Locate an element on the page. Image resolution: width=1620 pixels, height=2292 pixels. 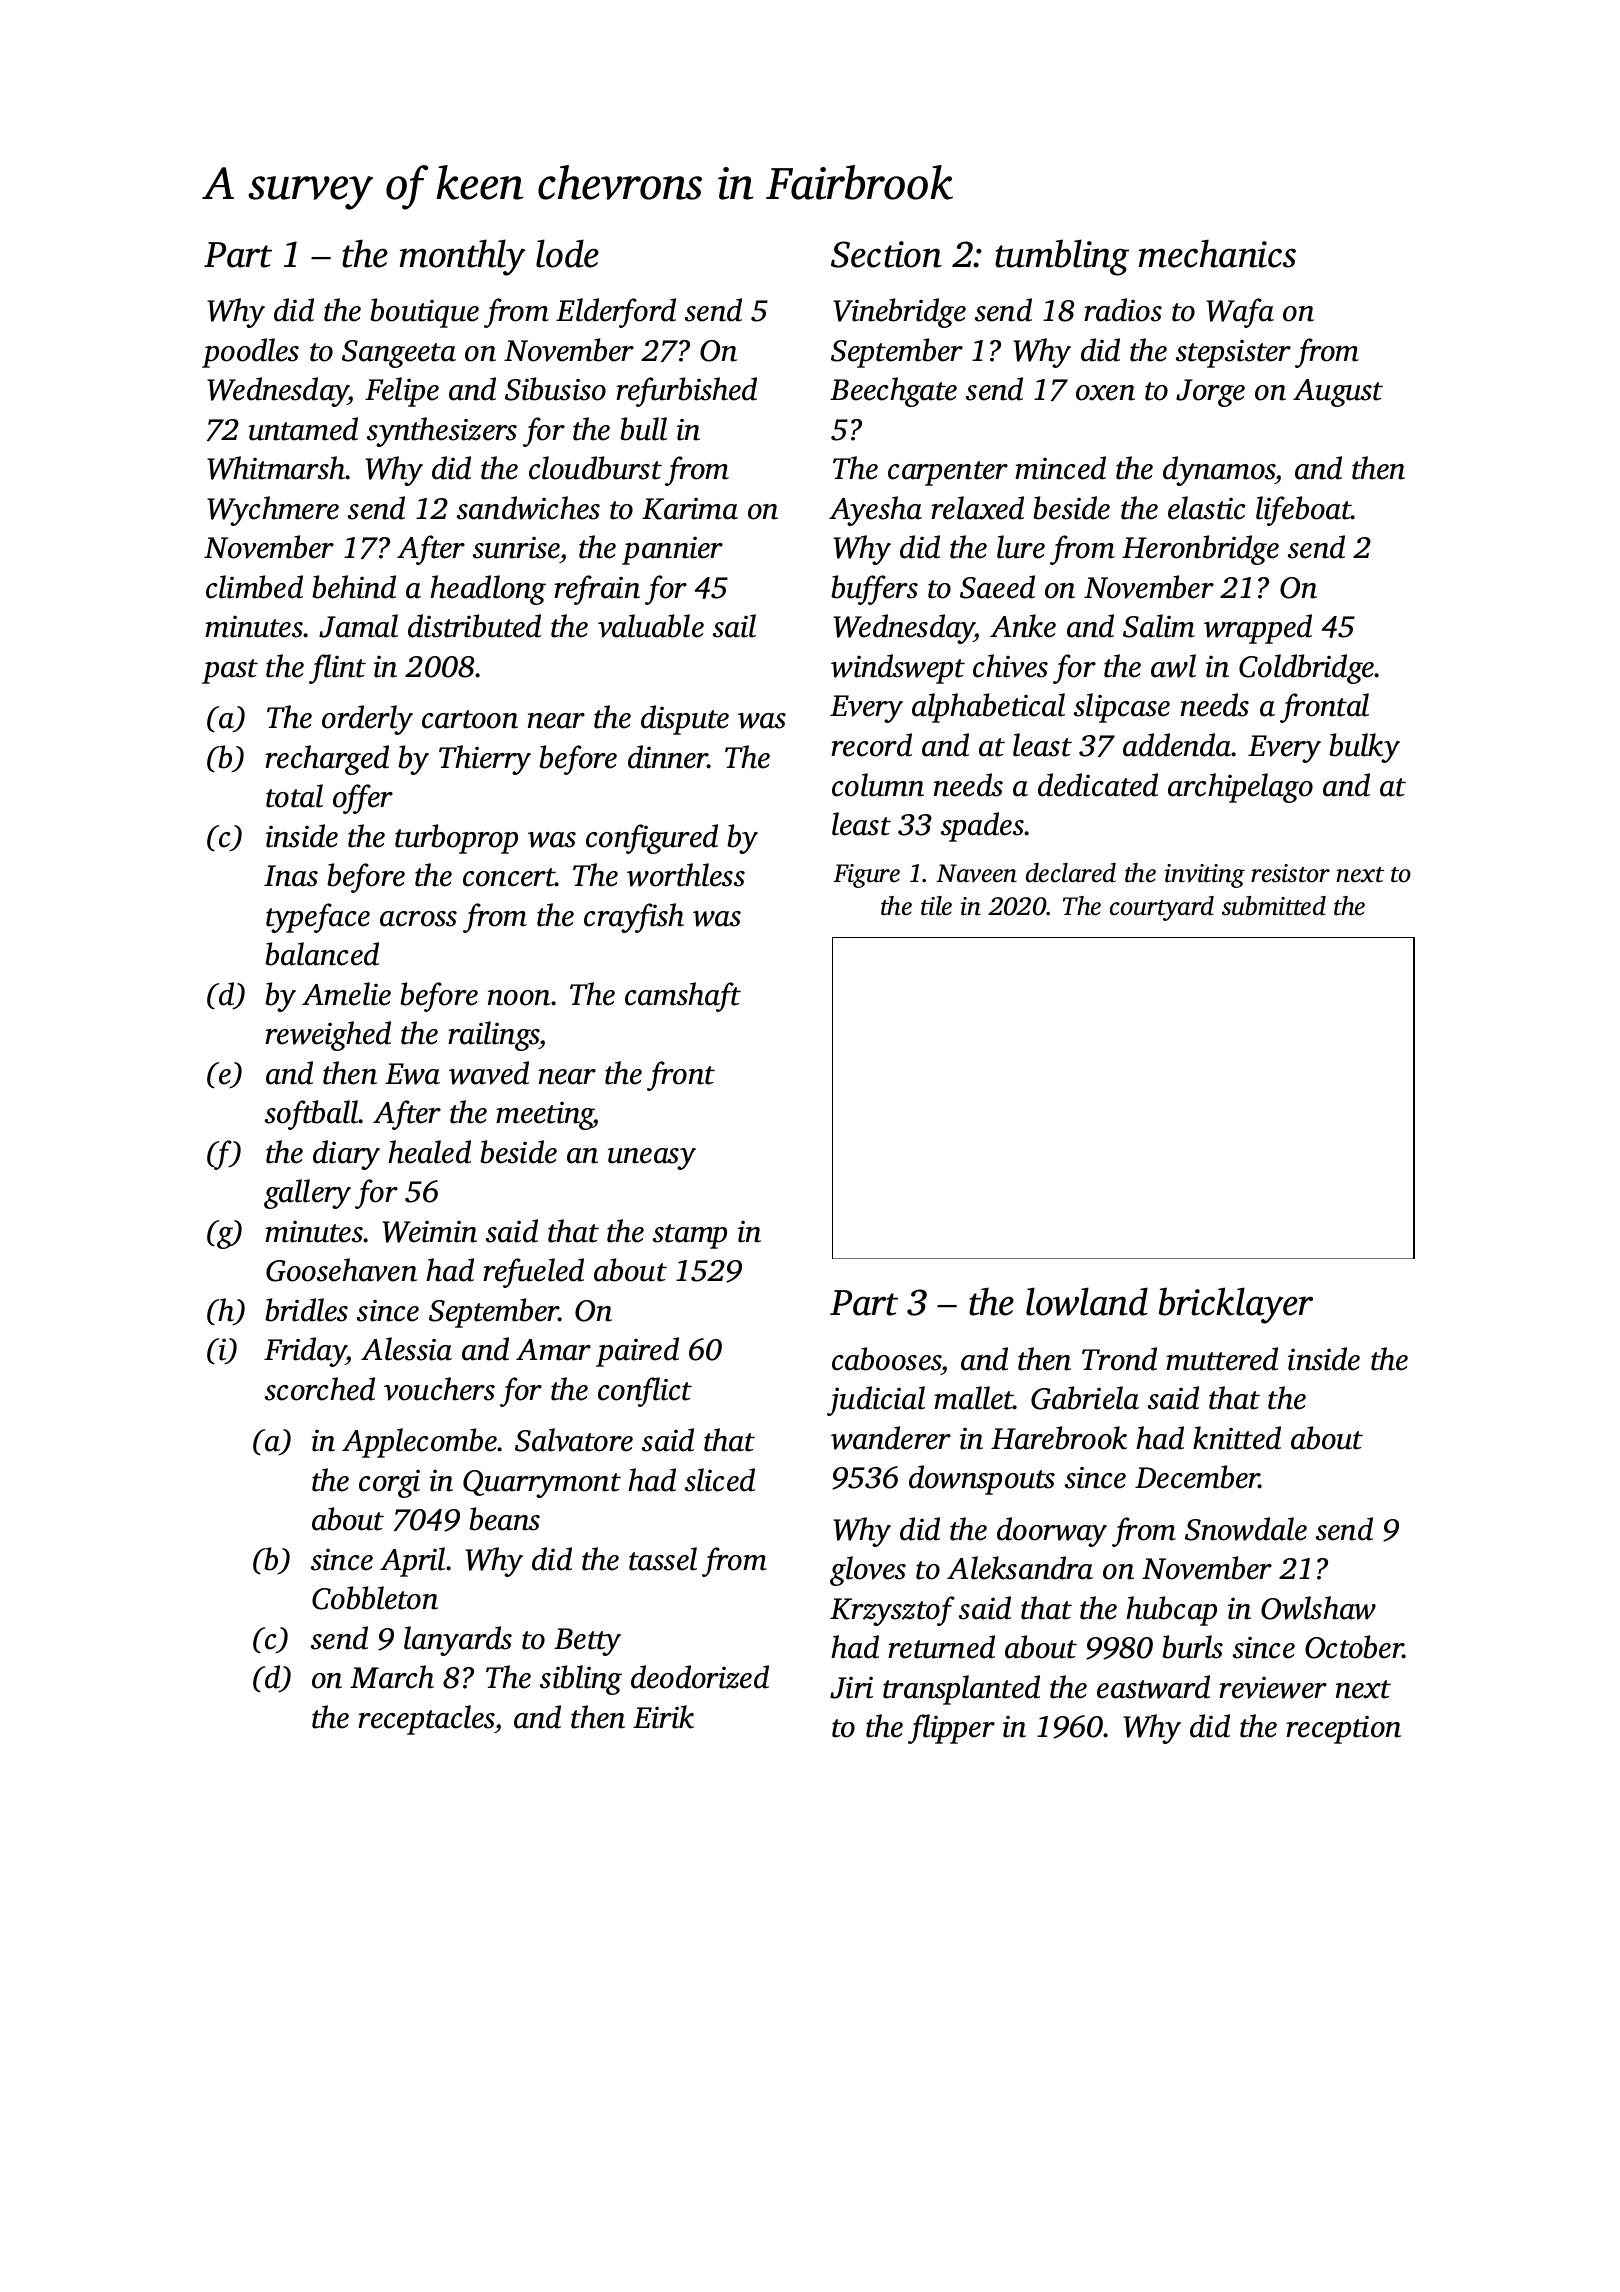
March is located at coordinates (392, 1677).
